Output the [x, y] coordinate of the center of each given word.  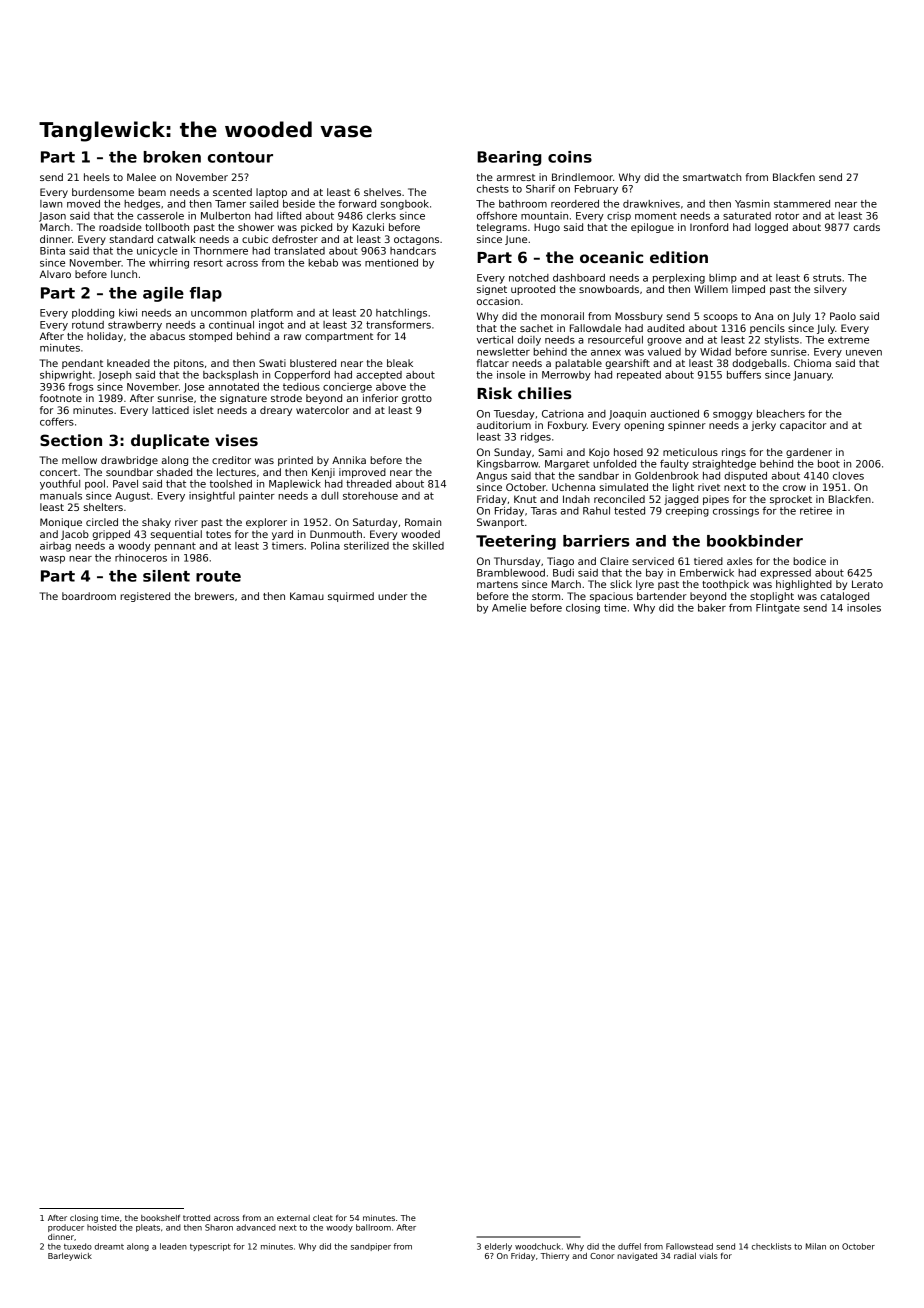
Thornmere [220, 251]
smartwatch [712, 177]
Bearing [509, 158]
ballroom [373, 1227]
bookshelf [160, 1217]
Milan [816, 1246]
